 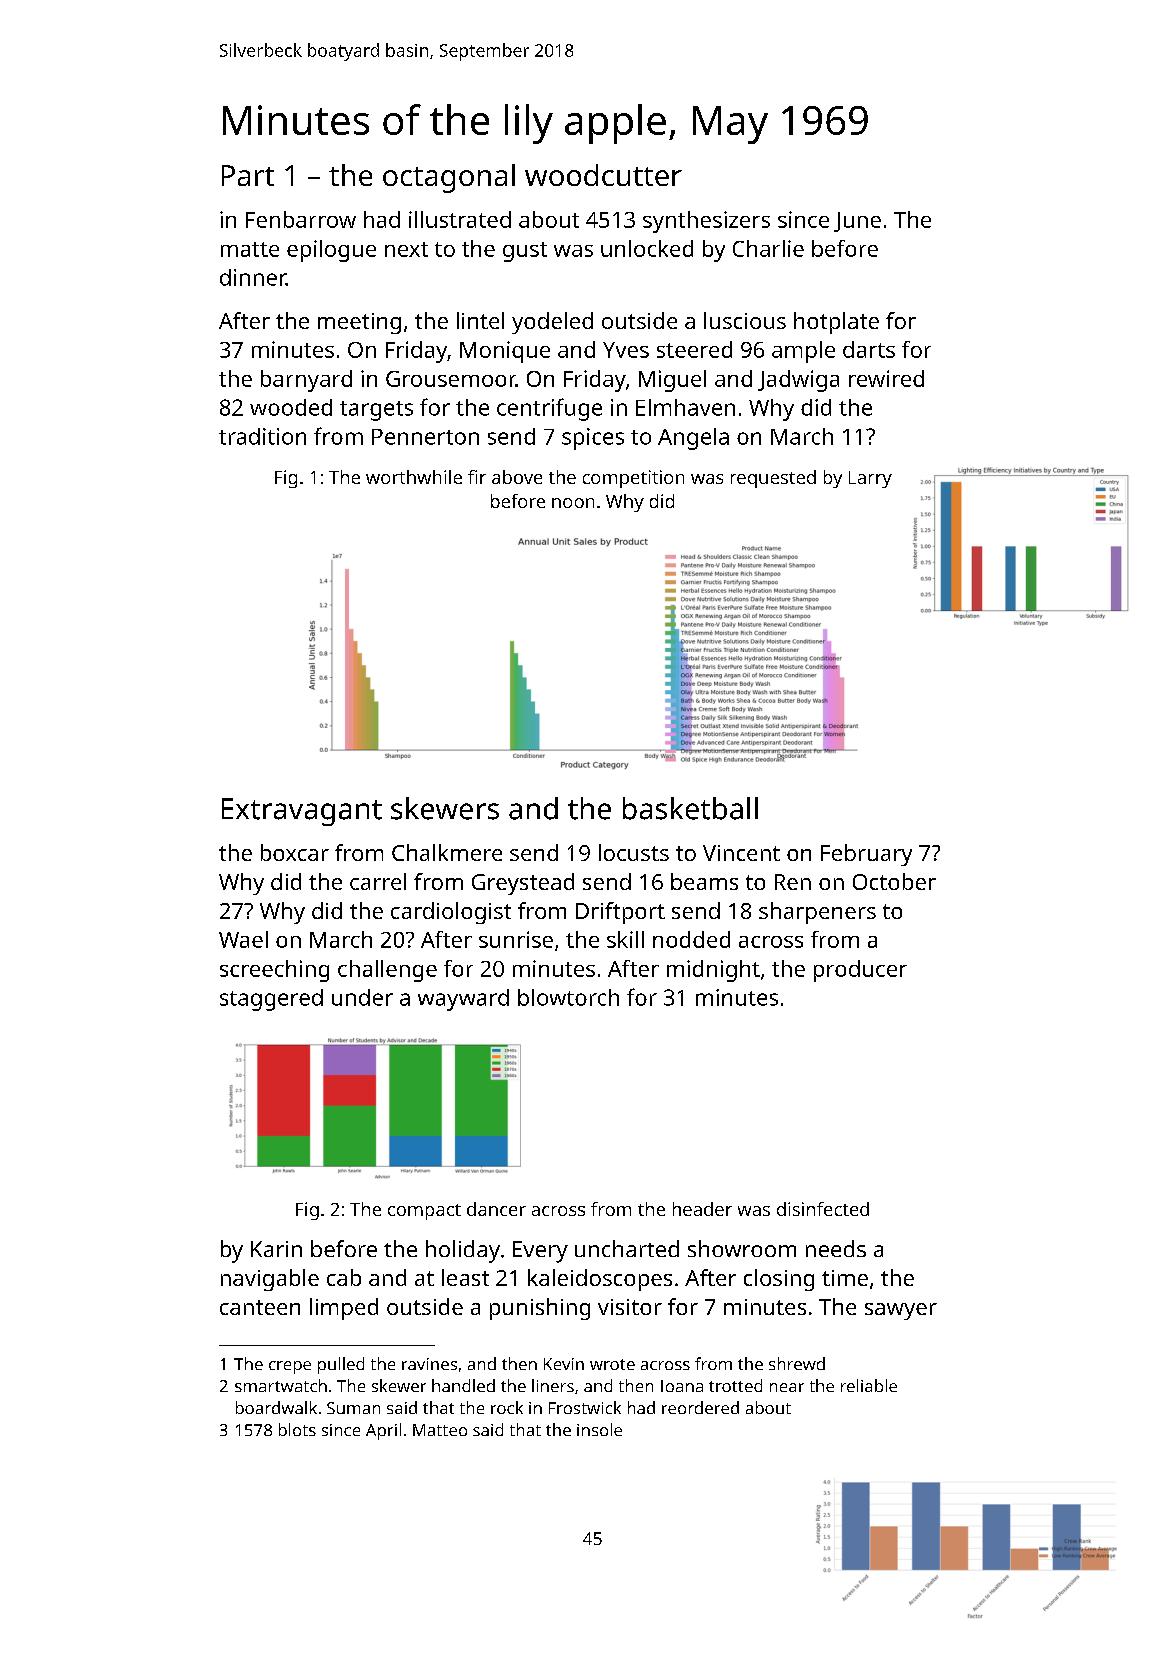 What do you see at coordinates (414, 477) in the screenshot?
I see `worthwhile` at bounding box center [414, 477].
